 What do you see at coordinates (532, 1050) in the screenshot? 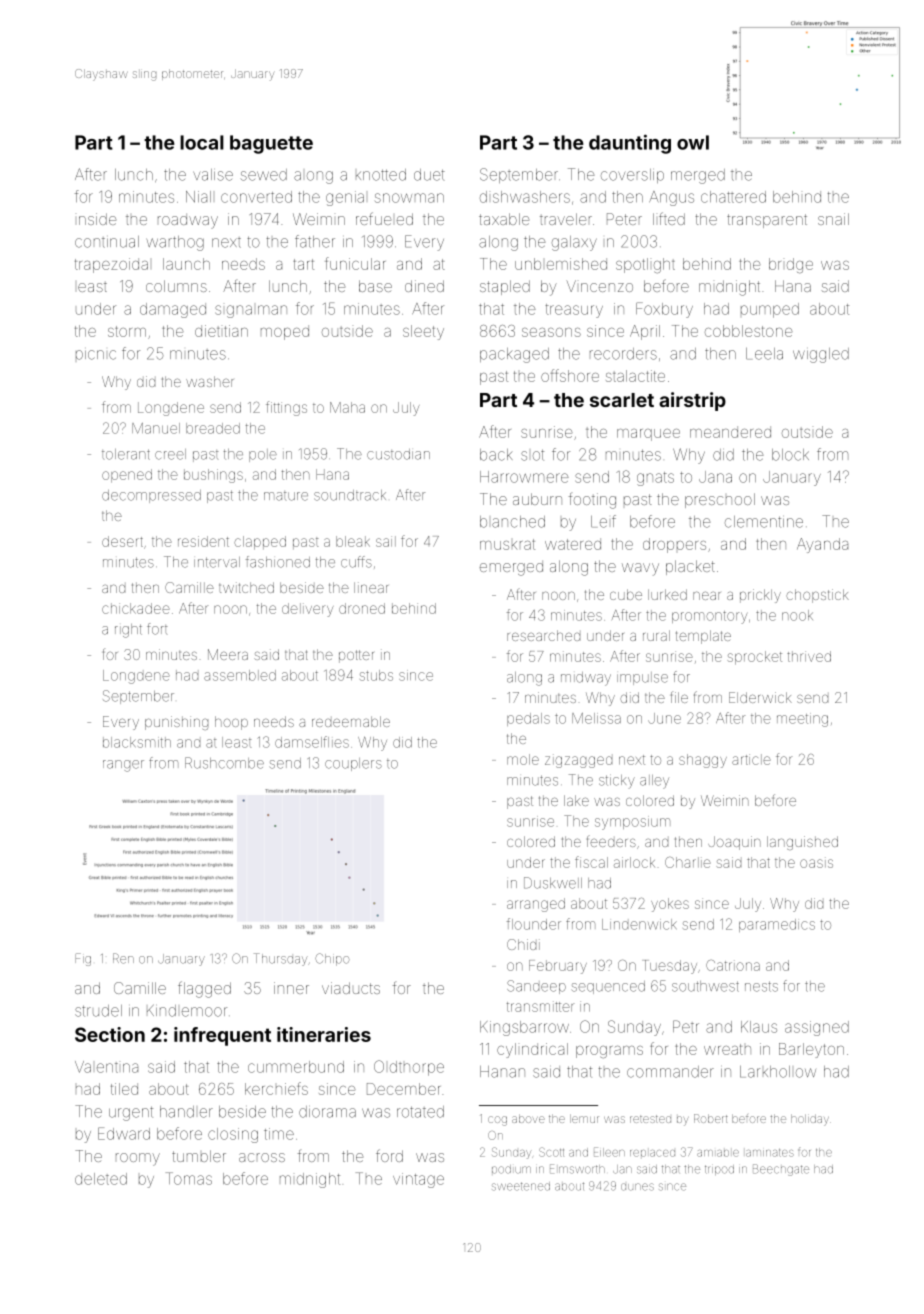
I see `cylindrical` at bounding box center [532, 1050].
